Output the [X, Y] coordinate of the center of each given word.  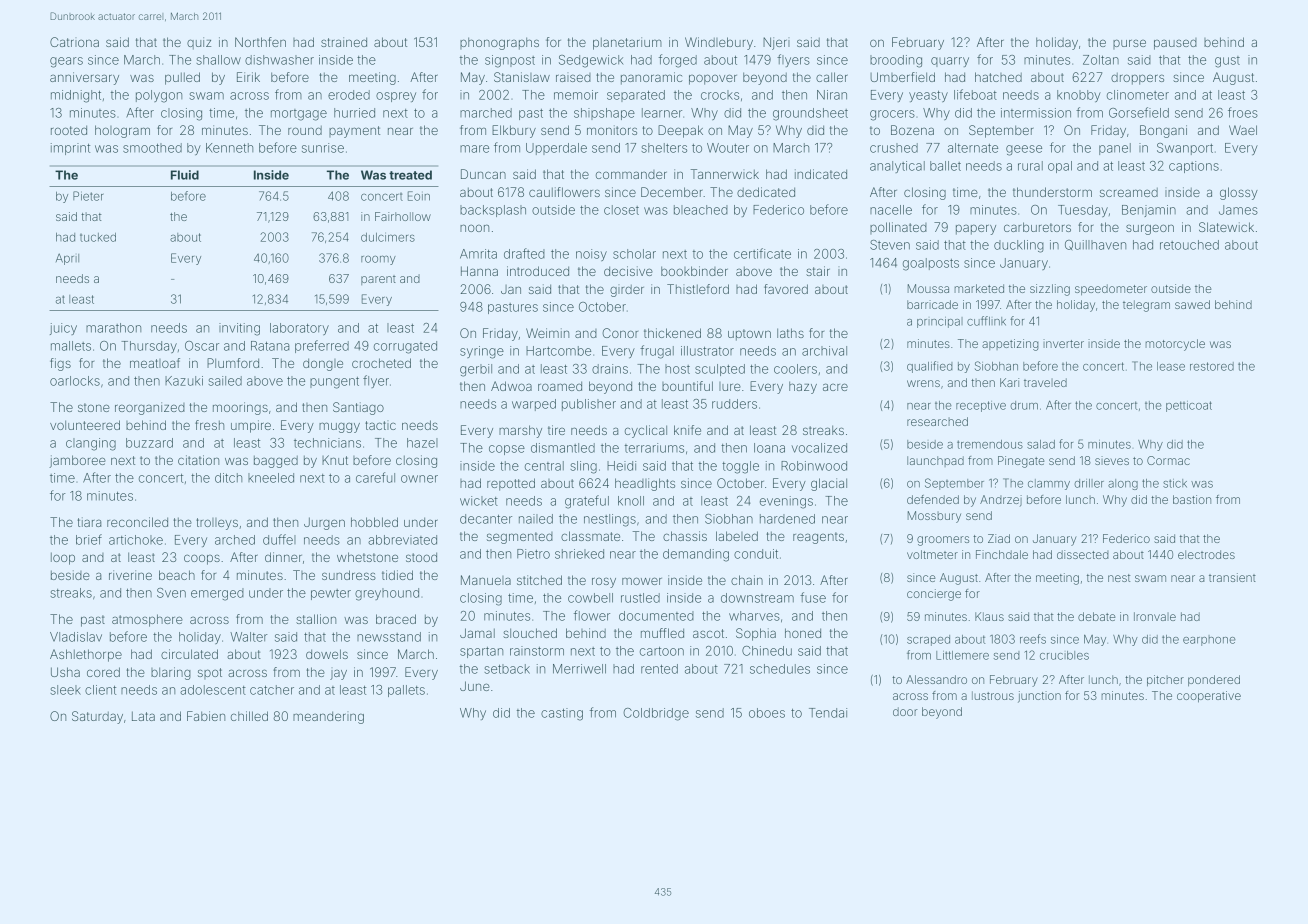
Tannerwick [725, 174]
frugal [657, 352]
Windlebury [719, 43]
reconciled [137, 522]
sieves [1112, 460]
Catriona [74, 42]
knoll [631, 501]
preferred [322, 346]
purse [1129, 44]
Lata [143, 716]
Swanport [1185, 149]
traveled [1045, 382]
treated [410, 175]
